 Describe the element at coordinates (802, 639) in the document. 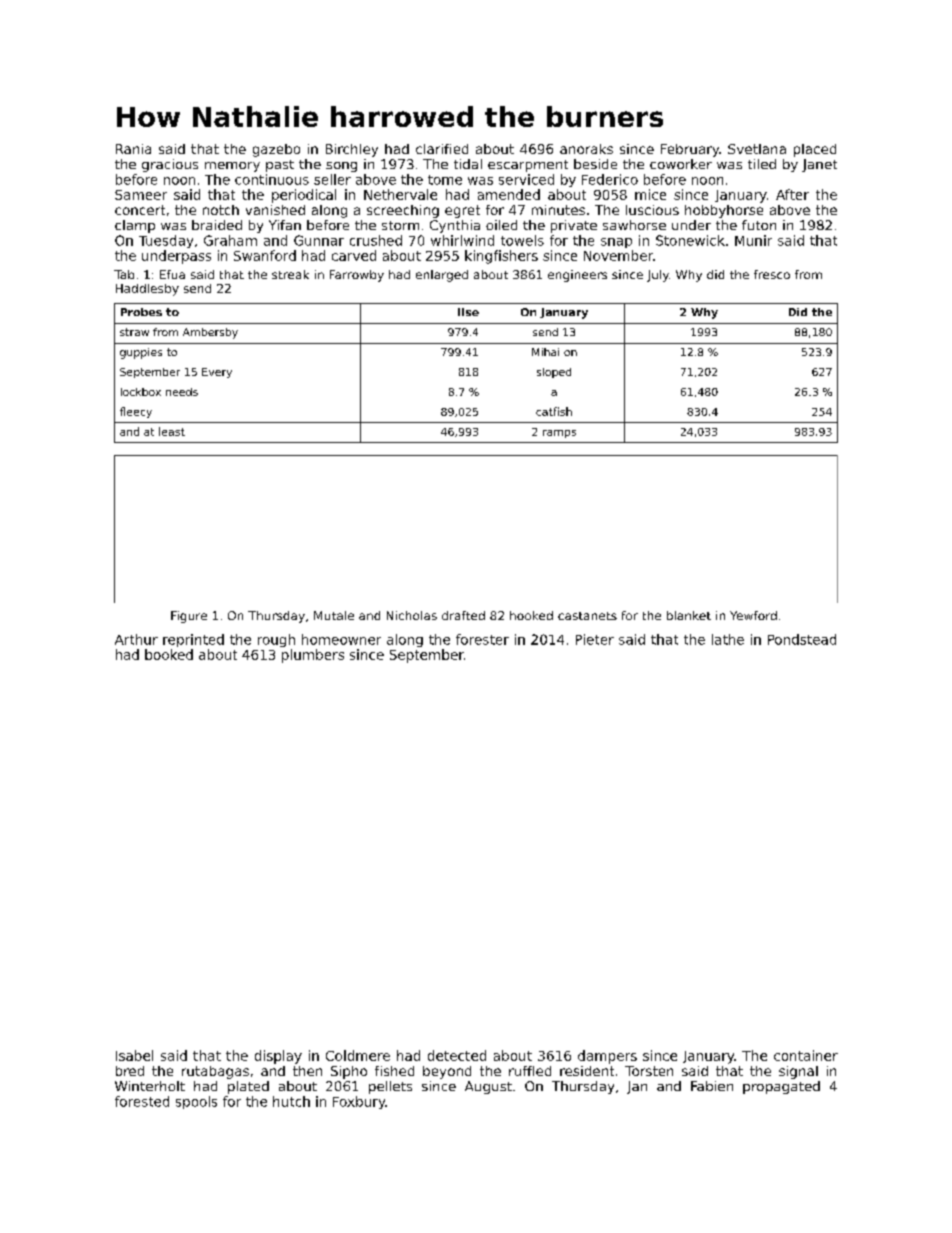

I see `Pondstead` at that location.
